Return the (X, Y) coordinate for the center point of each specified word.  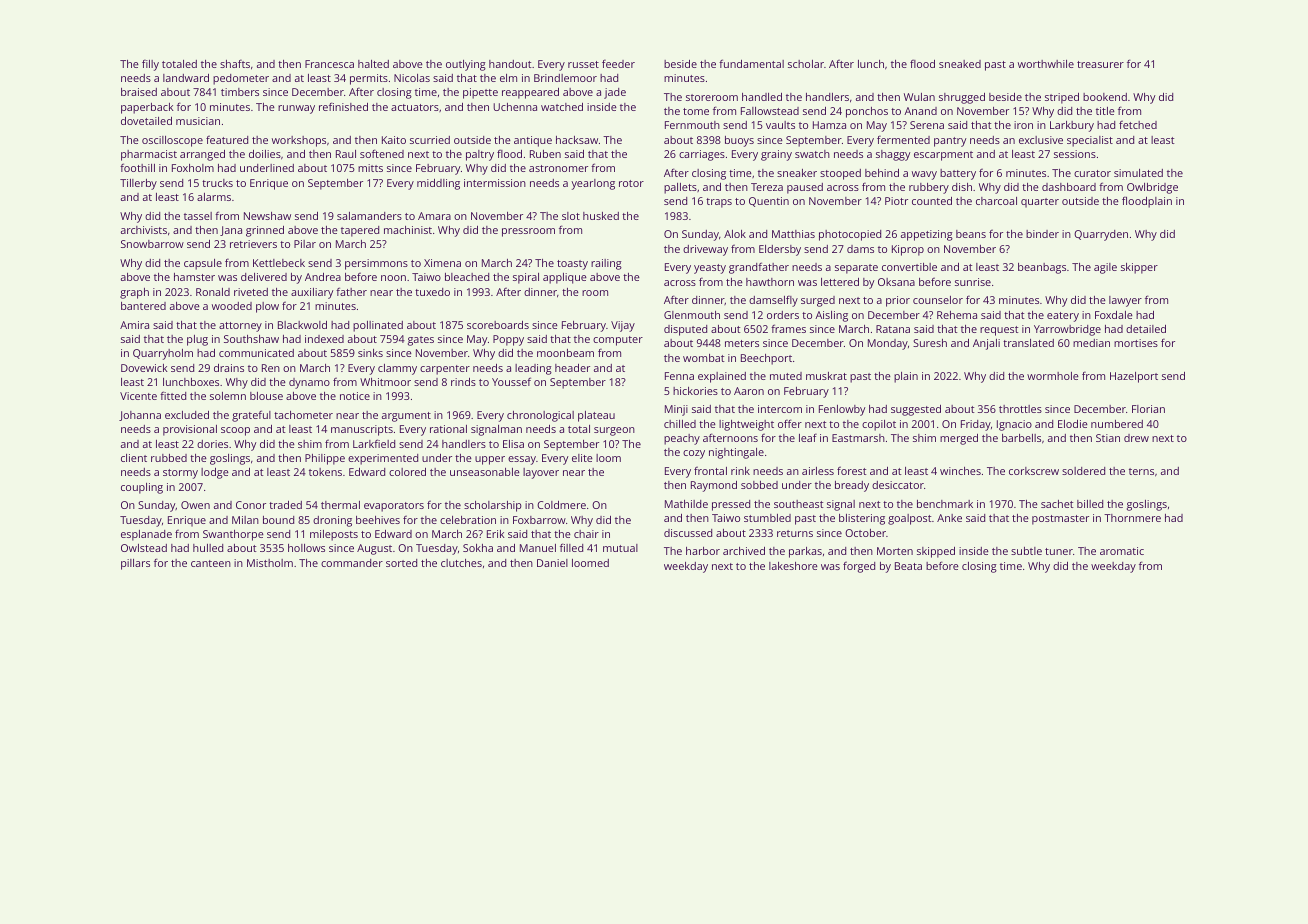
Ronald (213, 292)
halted (373, 64)
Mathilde (686, 504)
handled (762, 97)
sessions (1075, 154)
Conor (251, 505)
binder (1042, 234)
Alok (735, 234)
